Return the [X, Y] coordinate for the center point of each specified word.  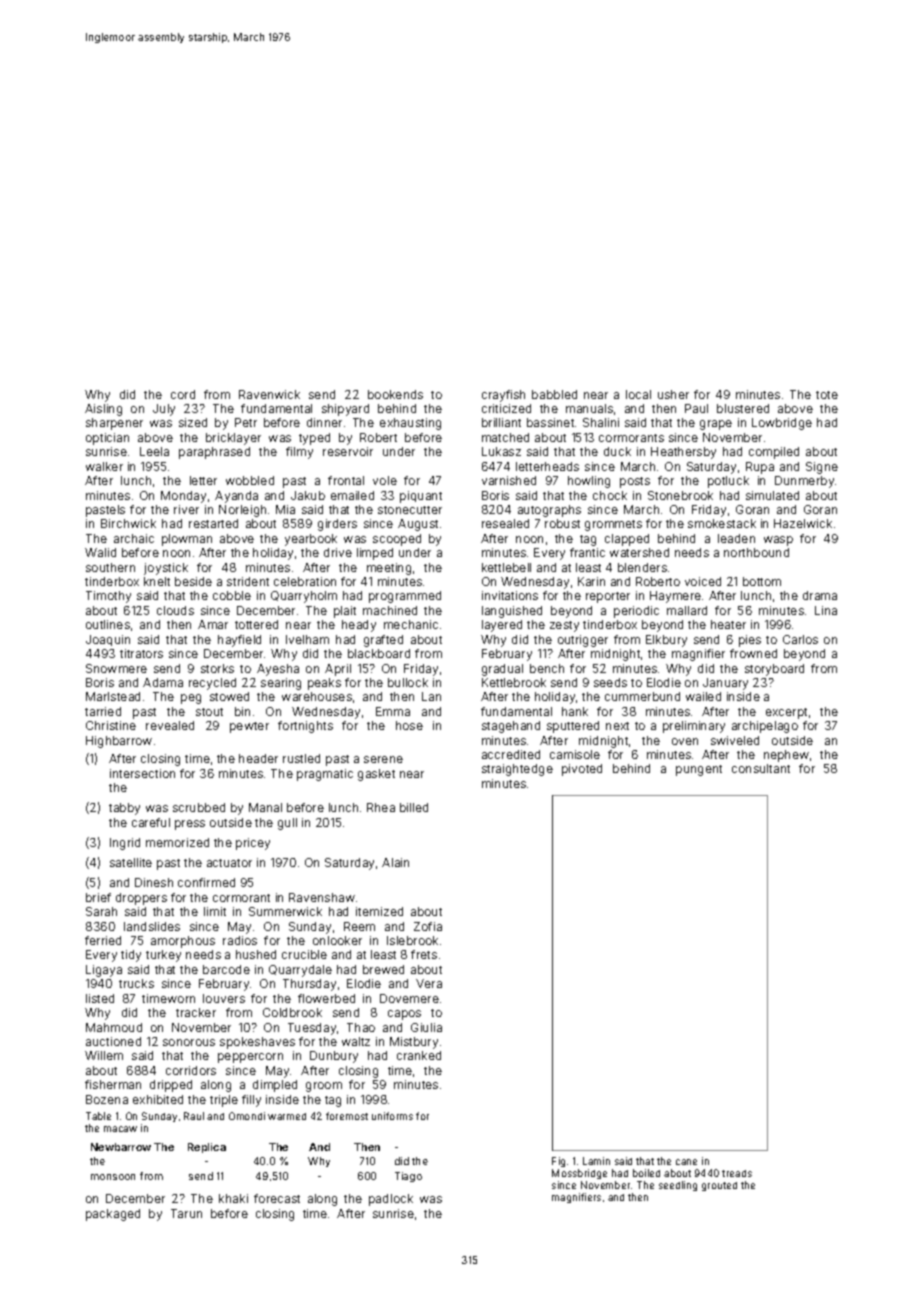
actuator [229, 863]
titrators [141, 653]
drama [820, 595]
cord [183, 394]
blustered [743, 408]
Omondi [247, 1116]
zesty [564, 626]
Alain [395, 862]
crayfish [503, 396]
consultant [761, 768]
